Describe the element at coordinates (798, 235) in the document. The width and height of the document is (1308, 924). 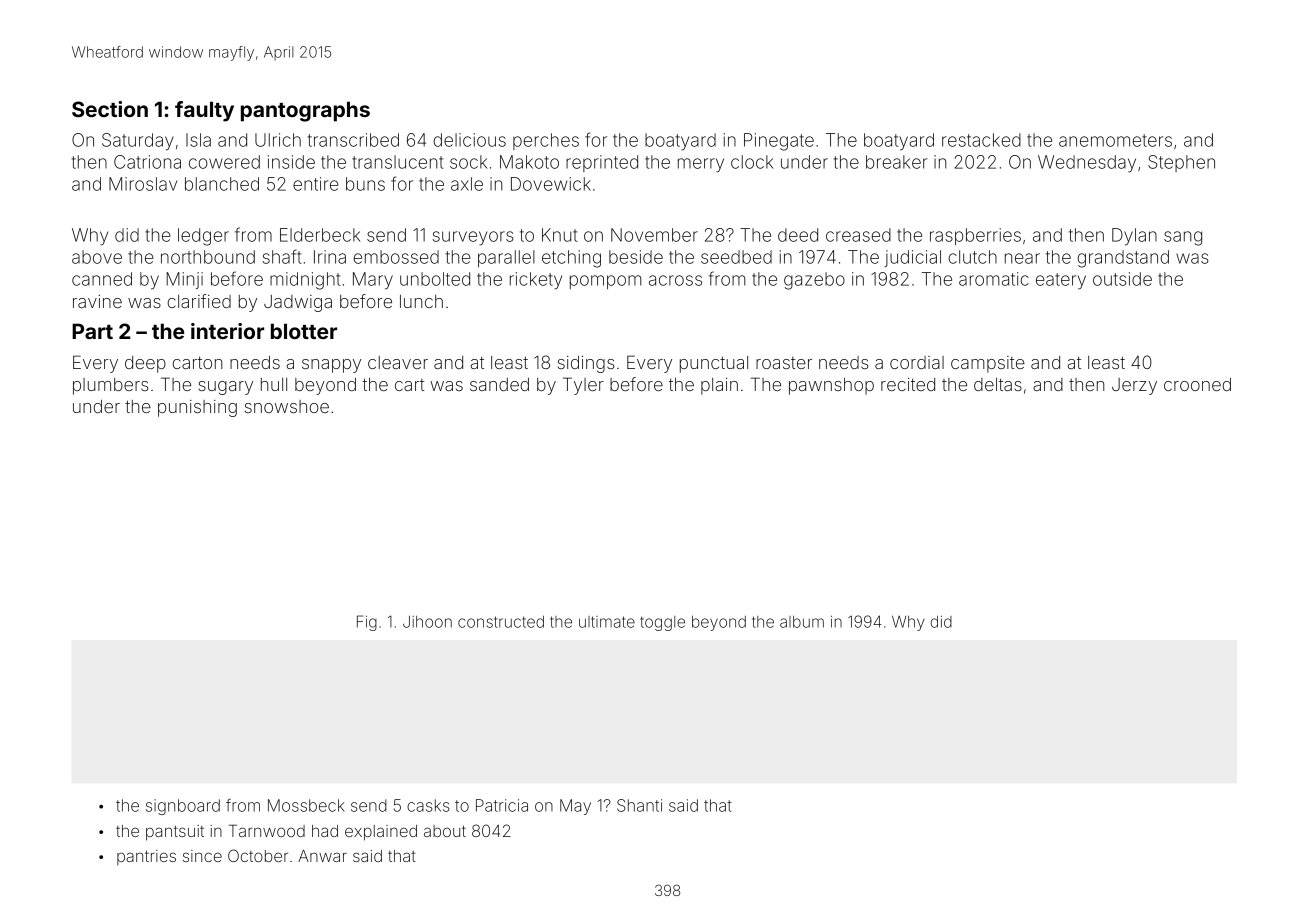
I see `deed` at that location.
